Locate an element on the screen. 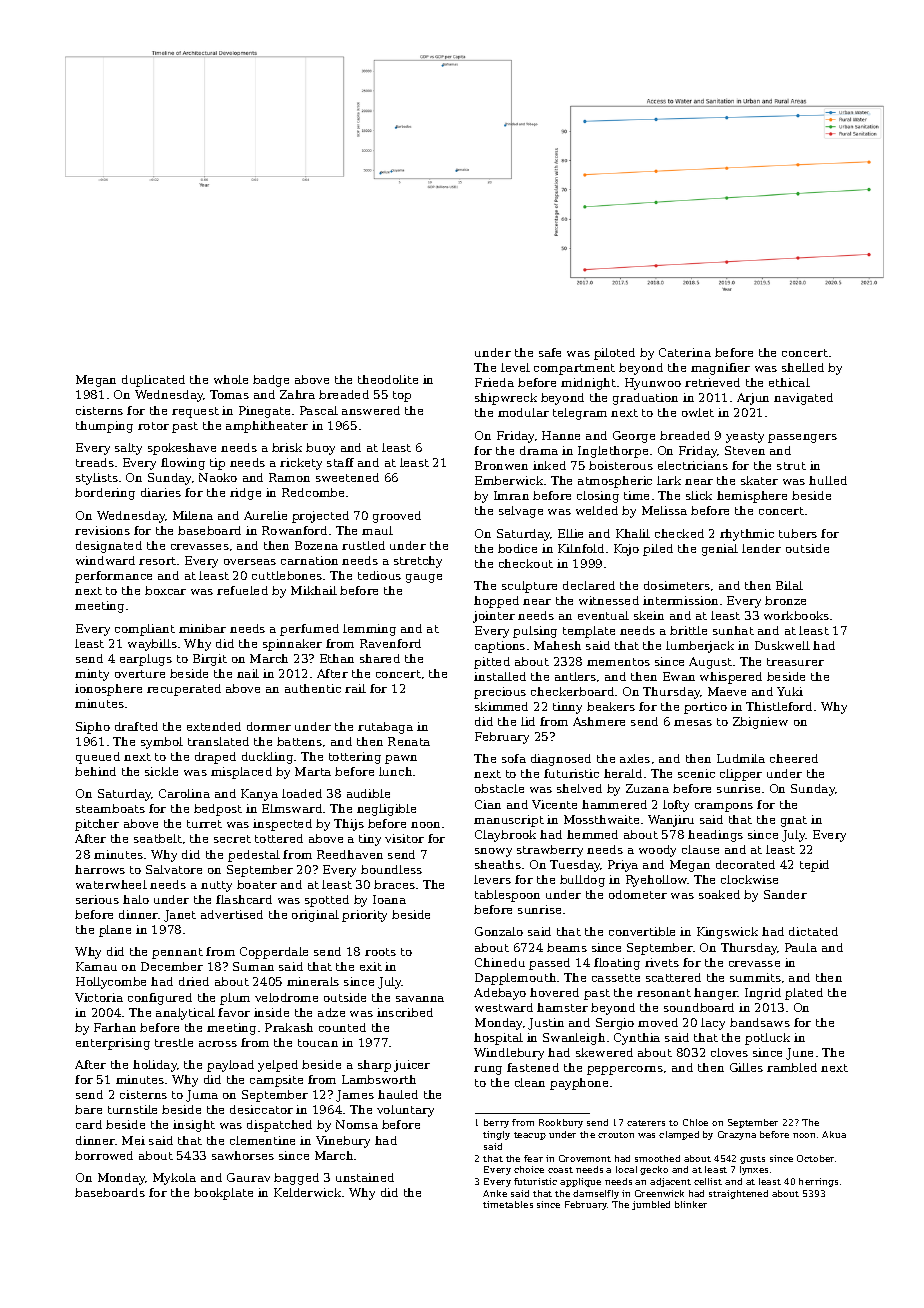 This screenshot has height=1308, width=924. safe is located at coordinates (550, 352).
